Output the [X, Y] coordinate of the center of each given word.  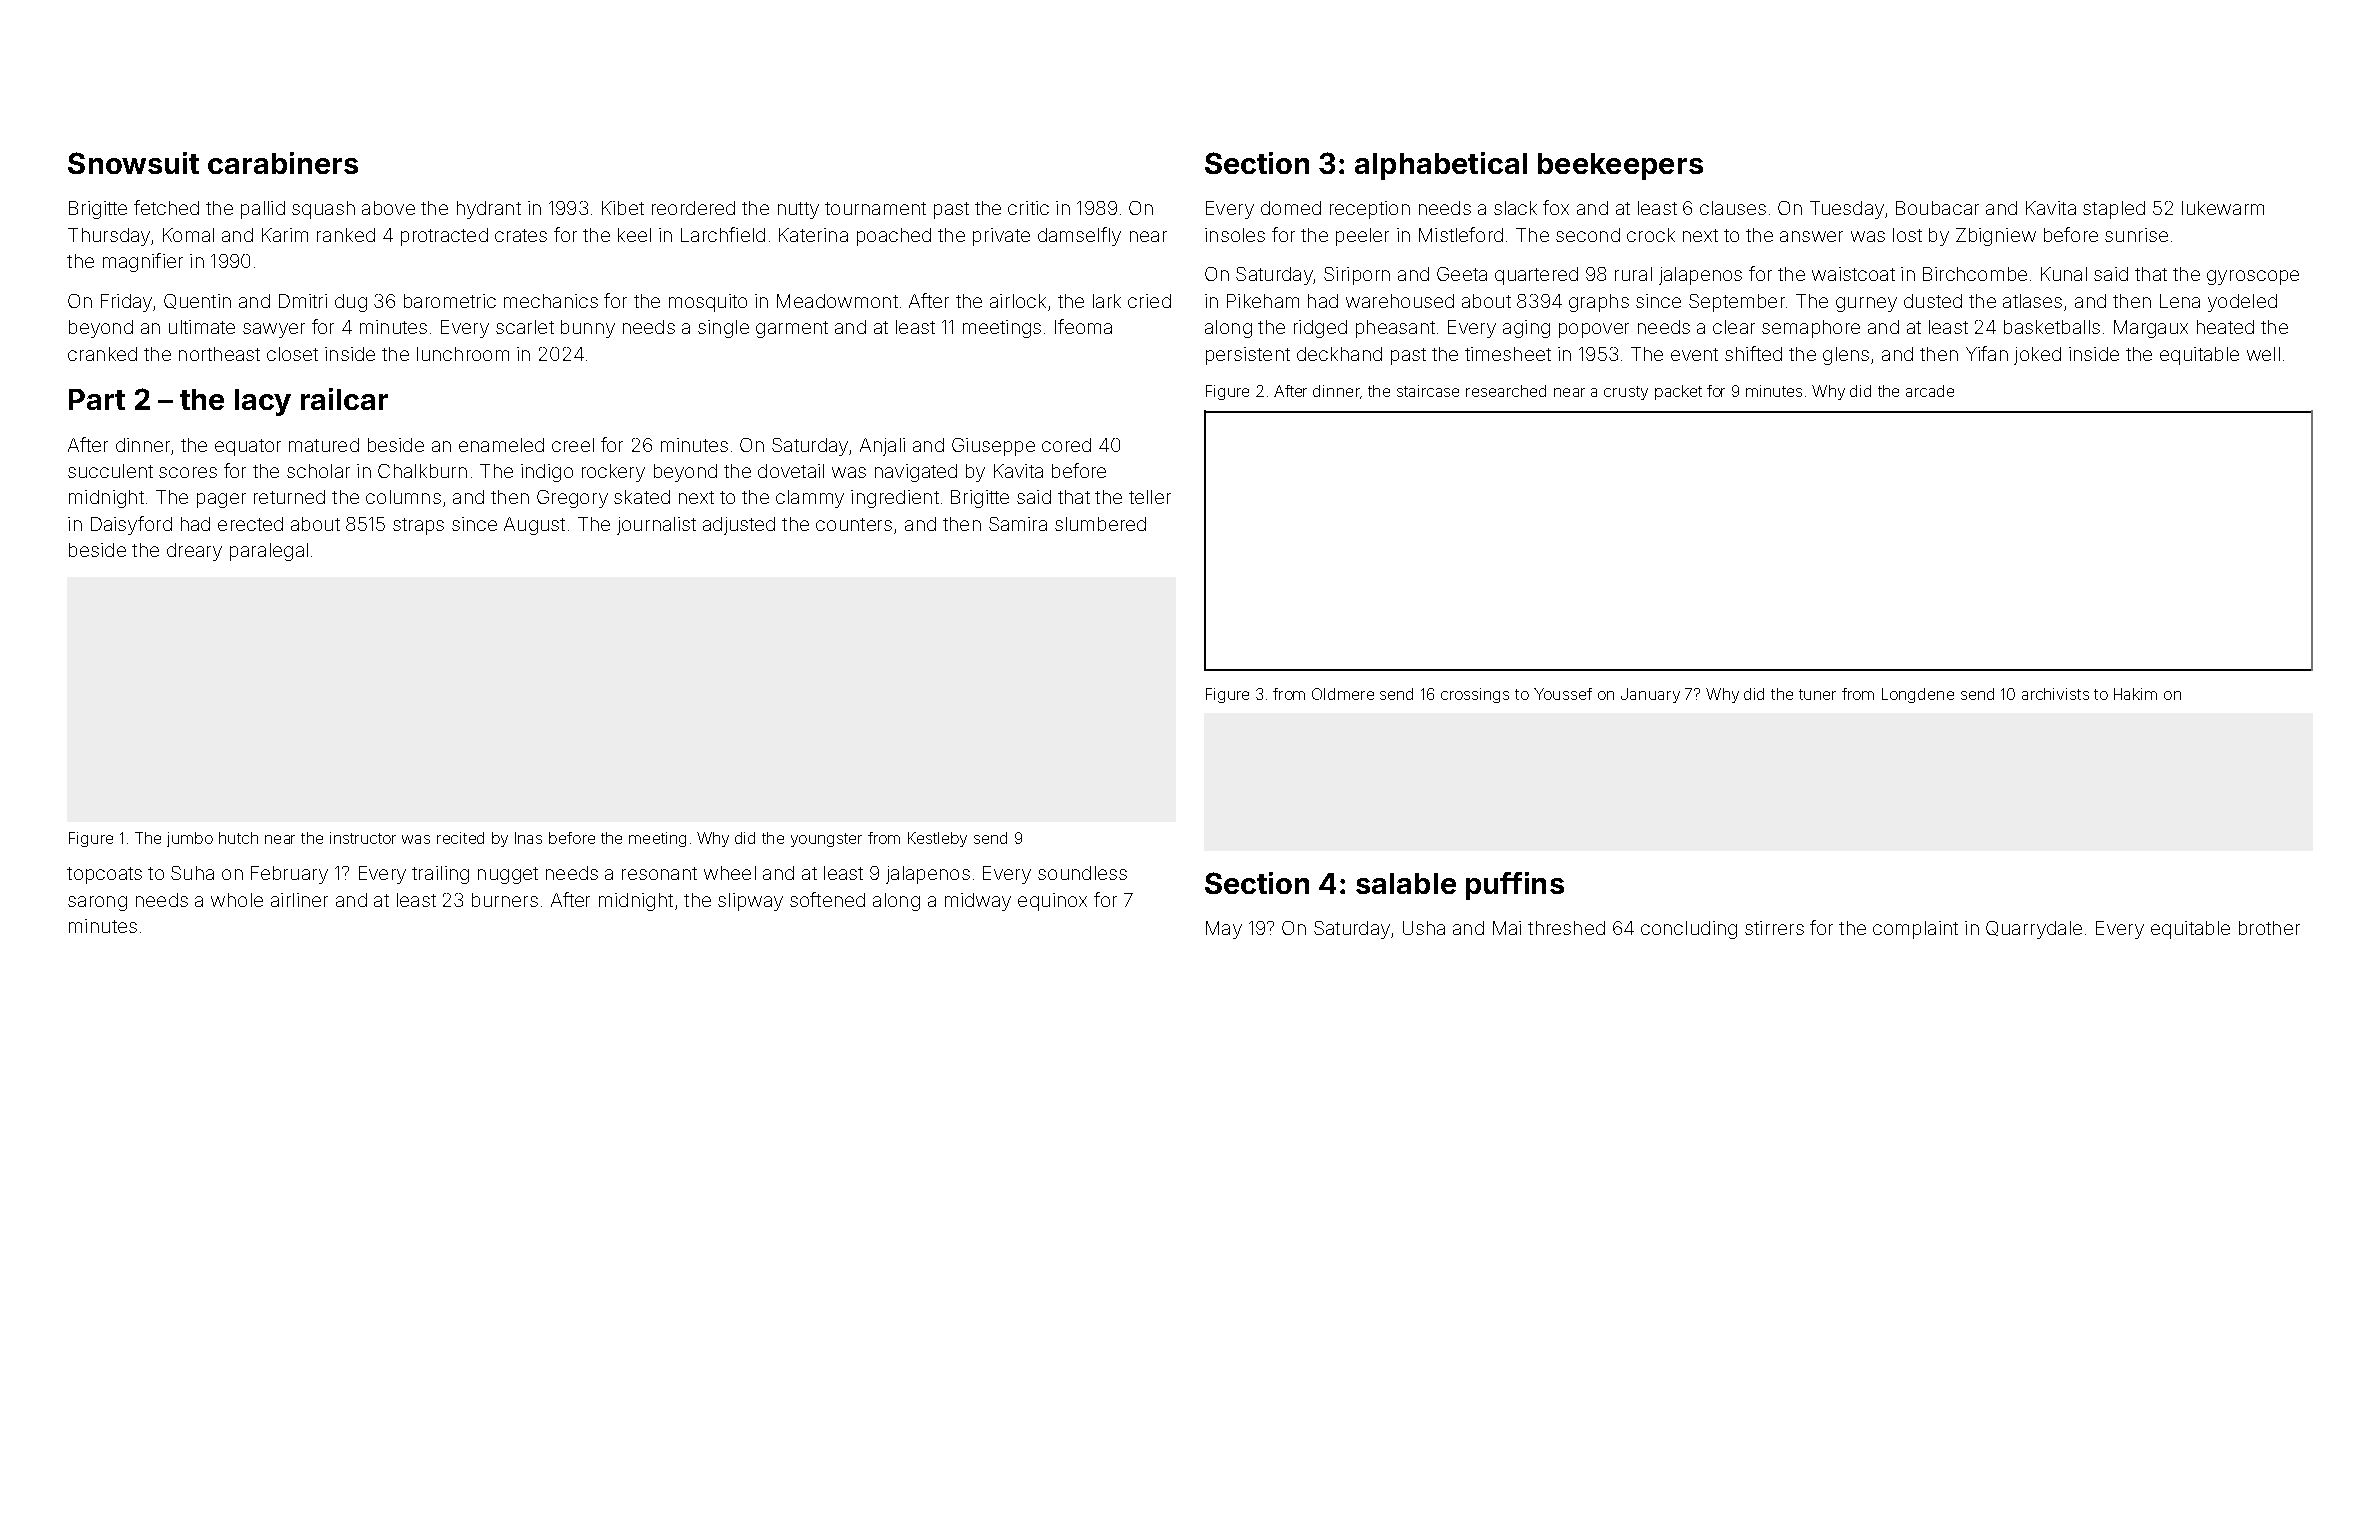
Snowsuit [133, 163]
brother [2269, 928]
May [1224, 930]
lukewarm [2223, 208]
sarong [97, 903]
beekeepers [1620, 166]
